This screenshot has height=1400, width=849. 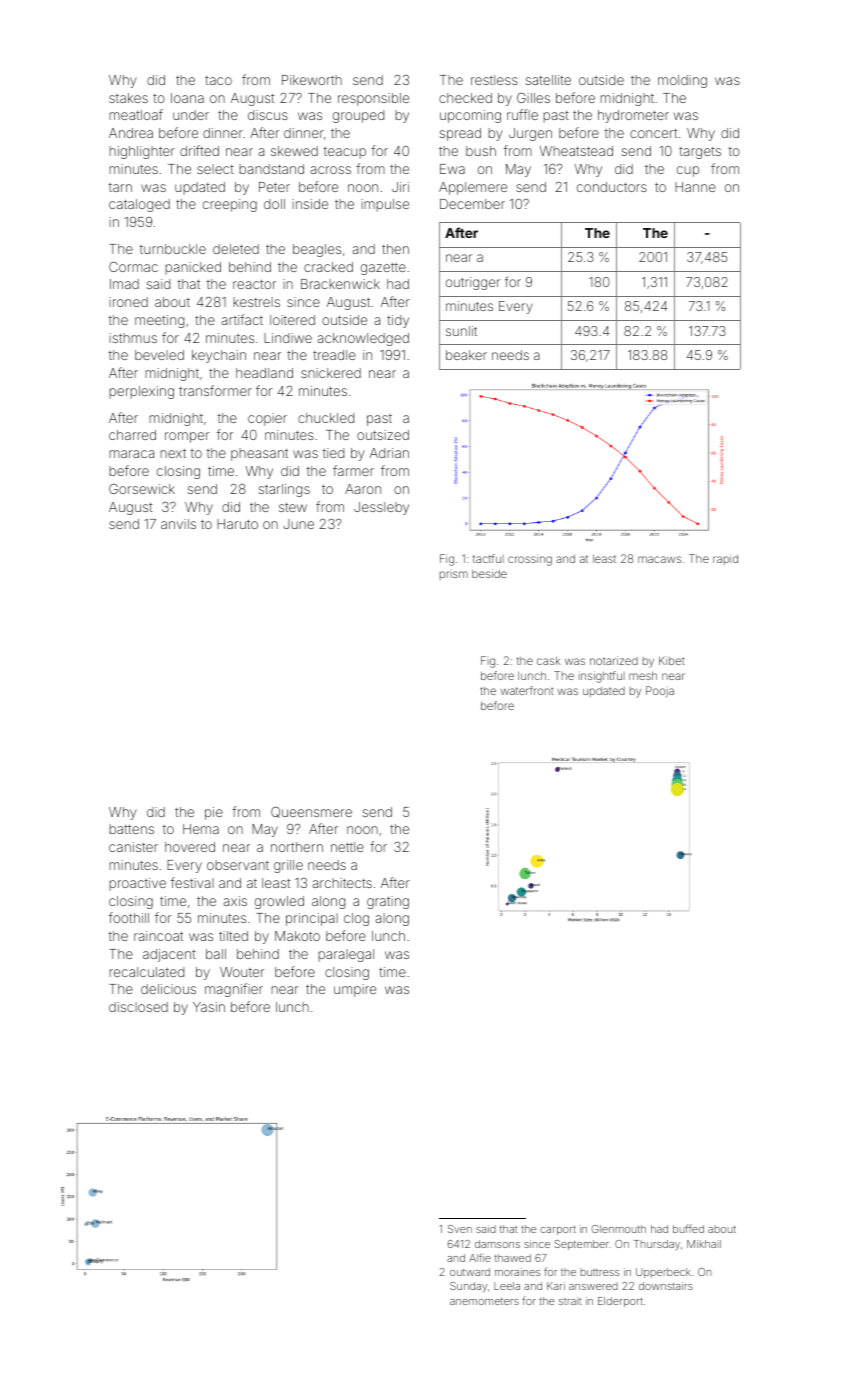 What do you see at coordinates (470, 1272) in the screenshot?
I see `outward` at bounding box center [470, 1272].
